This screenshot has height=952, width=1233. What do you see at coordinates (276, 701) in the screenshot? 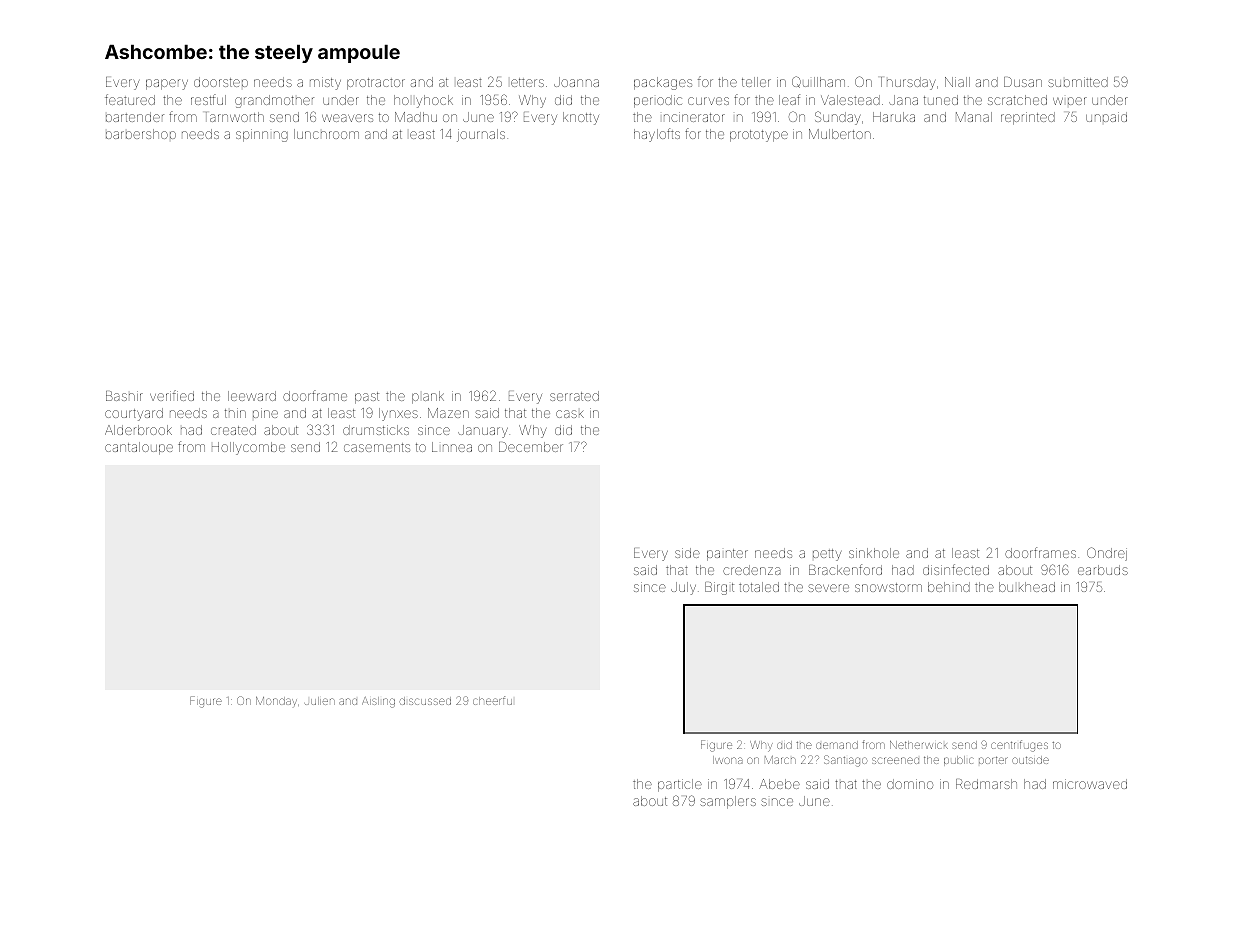
I see `Monday` at bounding box center [276, 701].
